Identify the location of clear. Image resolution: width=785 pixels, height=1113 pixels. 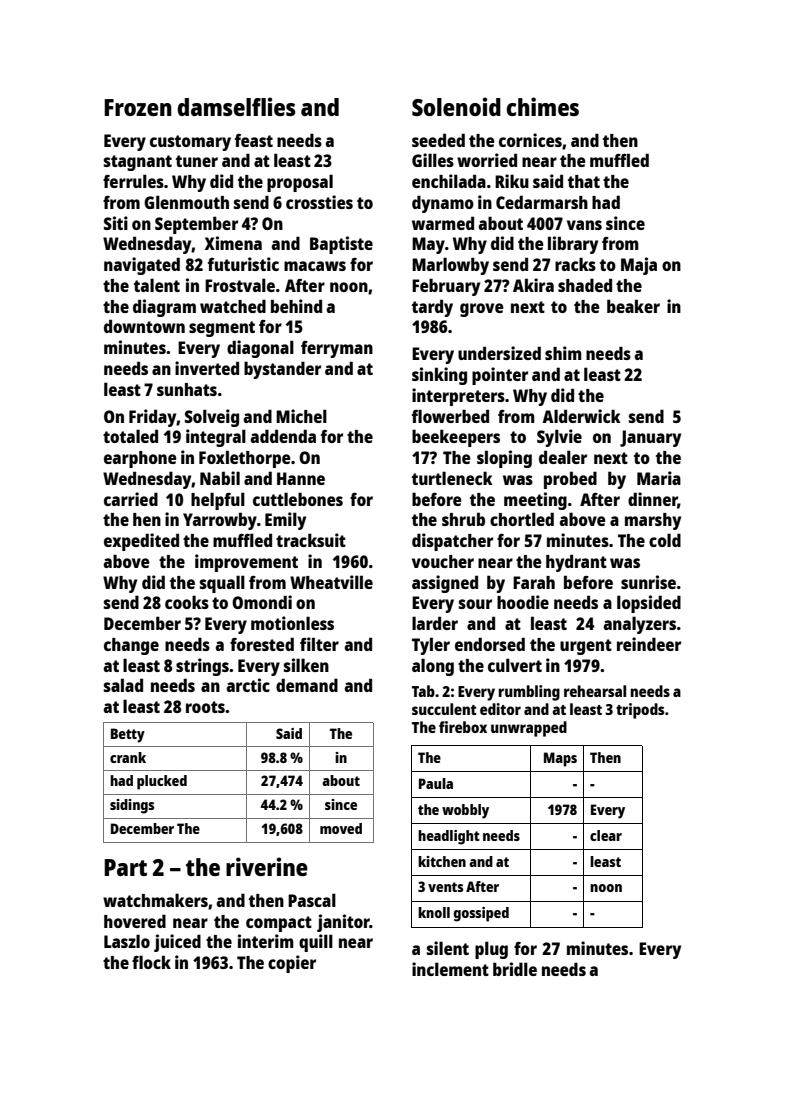
(606, 835).
